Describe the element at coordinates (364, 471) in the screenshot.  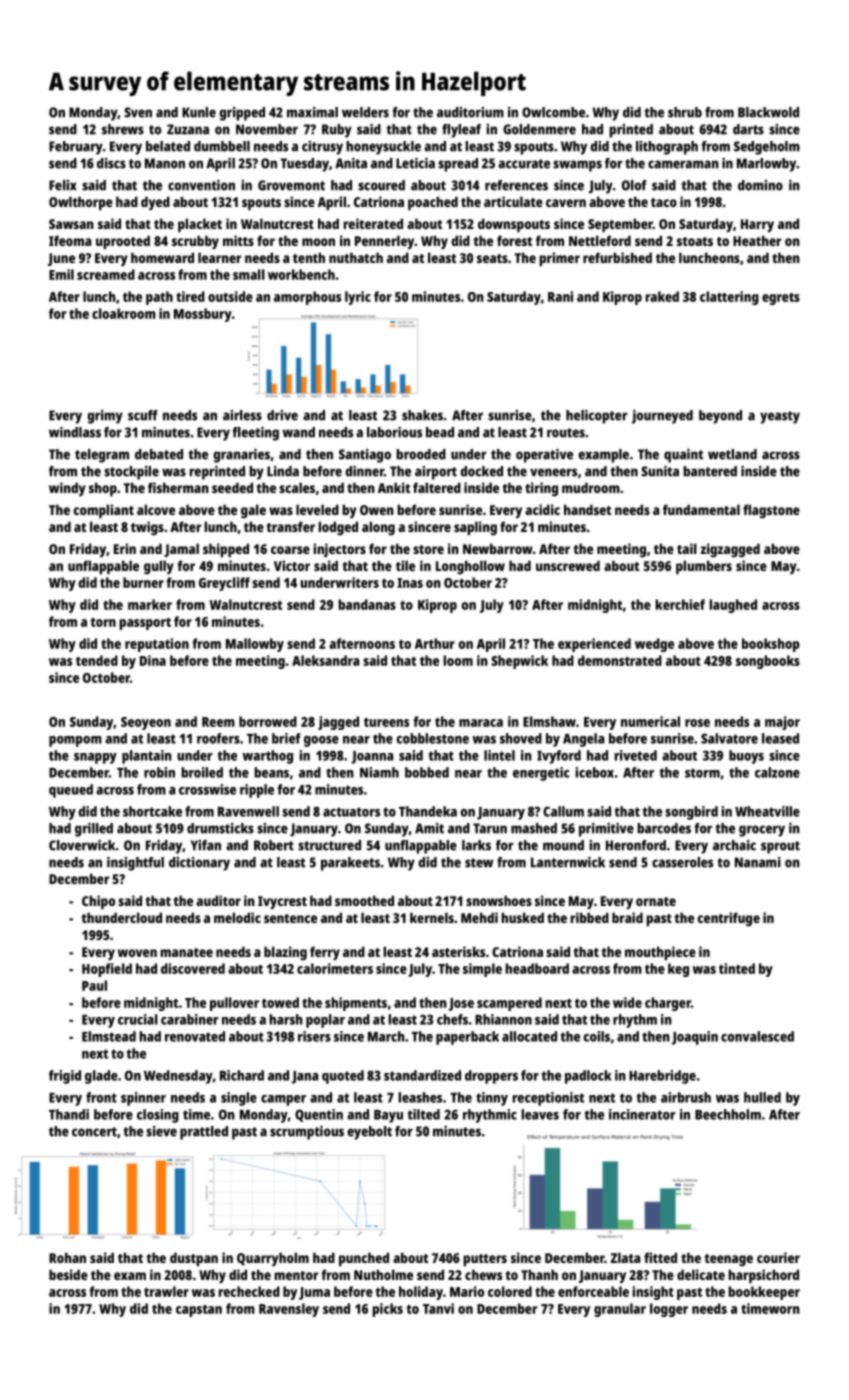
I see `dinner` at that location.
